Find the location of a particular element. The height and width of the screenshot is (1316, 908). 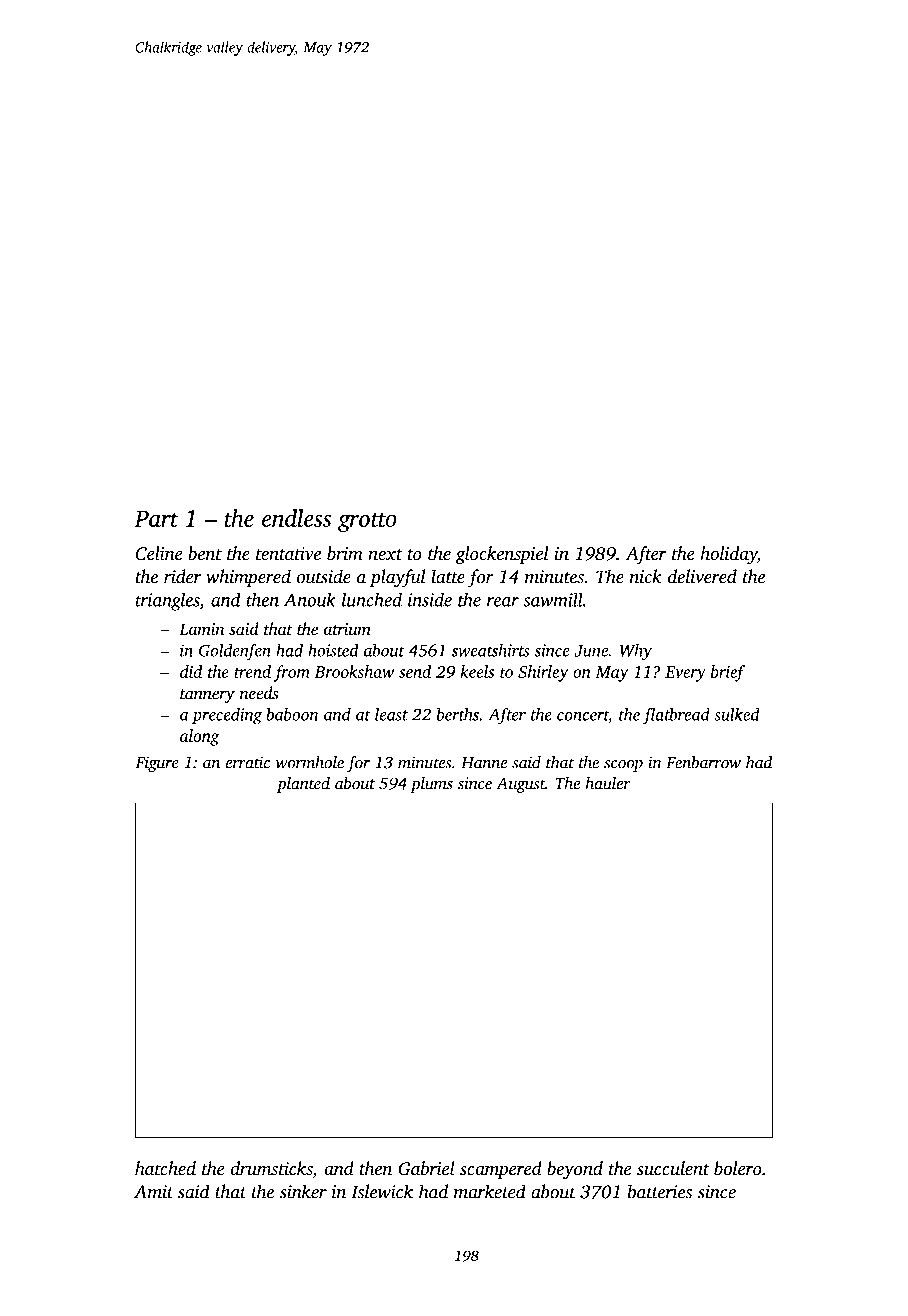

Amit is located at coordinates (153, 1192).
